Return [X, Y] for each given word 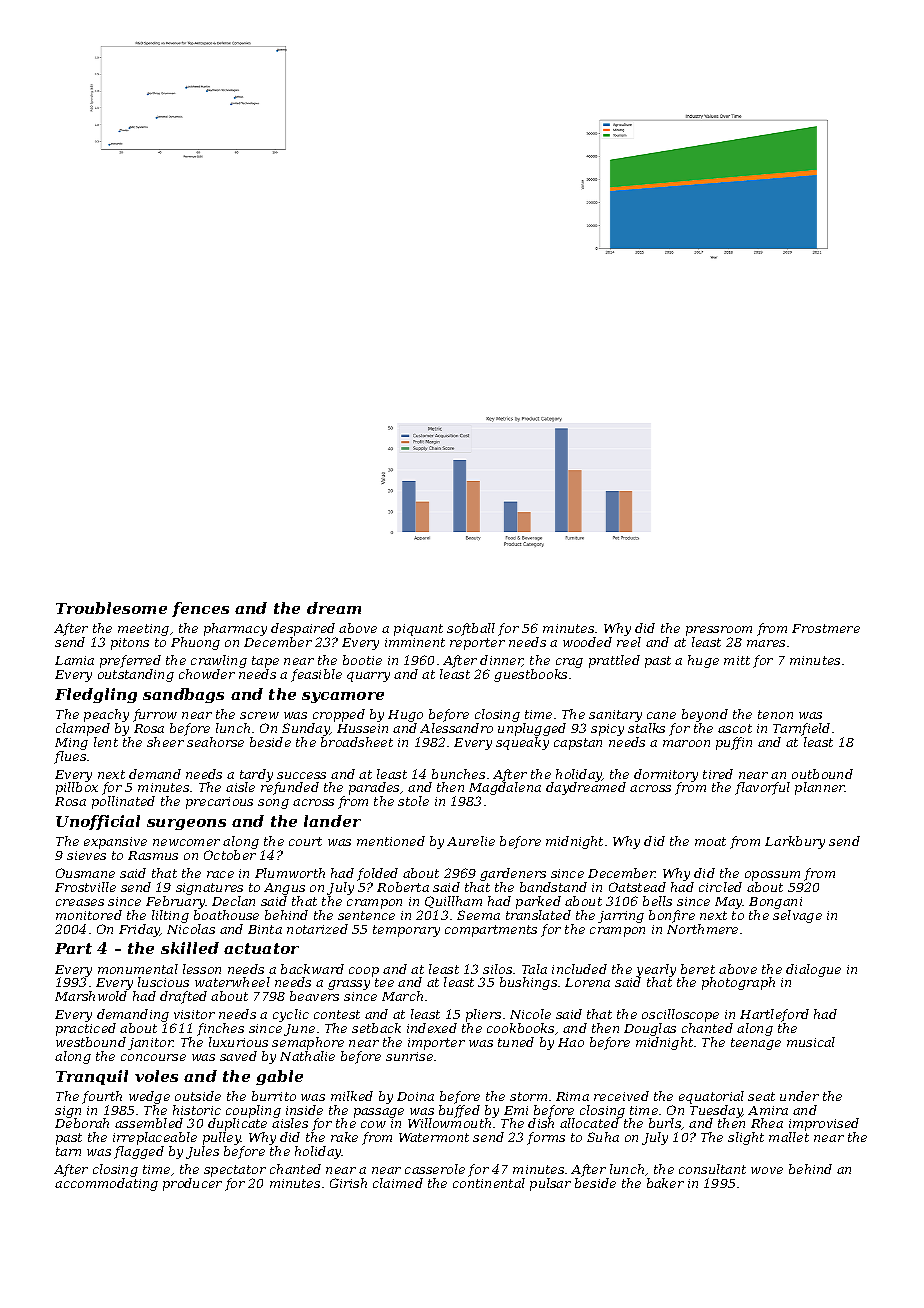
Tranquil [92, 1077]
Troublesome [111, 608]
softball [471, 629]
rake [344, 1137]
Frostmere [826, 628]
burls [665, 1124]
